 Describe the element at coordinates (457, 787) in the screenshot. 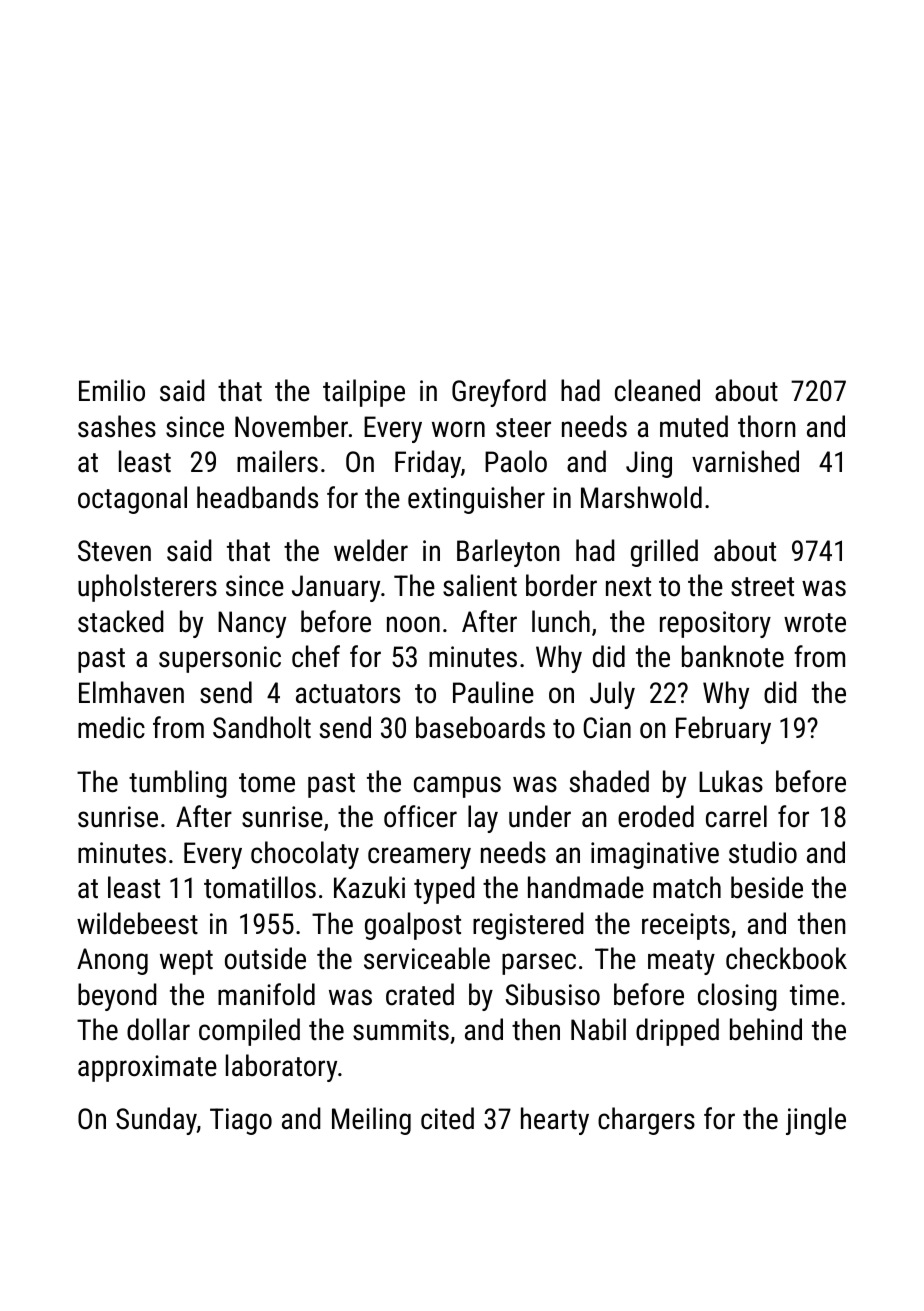

I see `campus` at that location.
